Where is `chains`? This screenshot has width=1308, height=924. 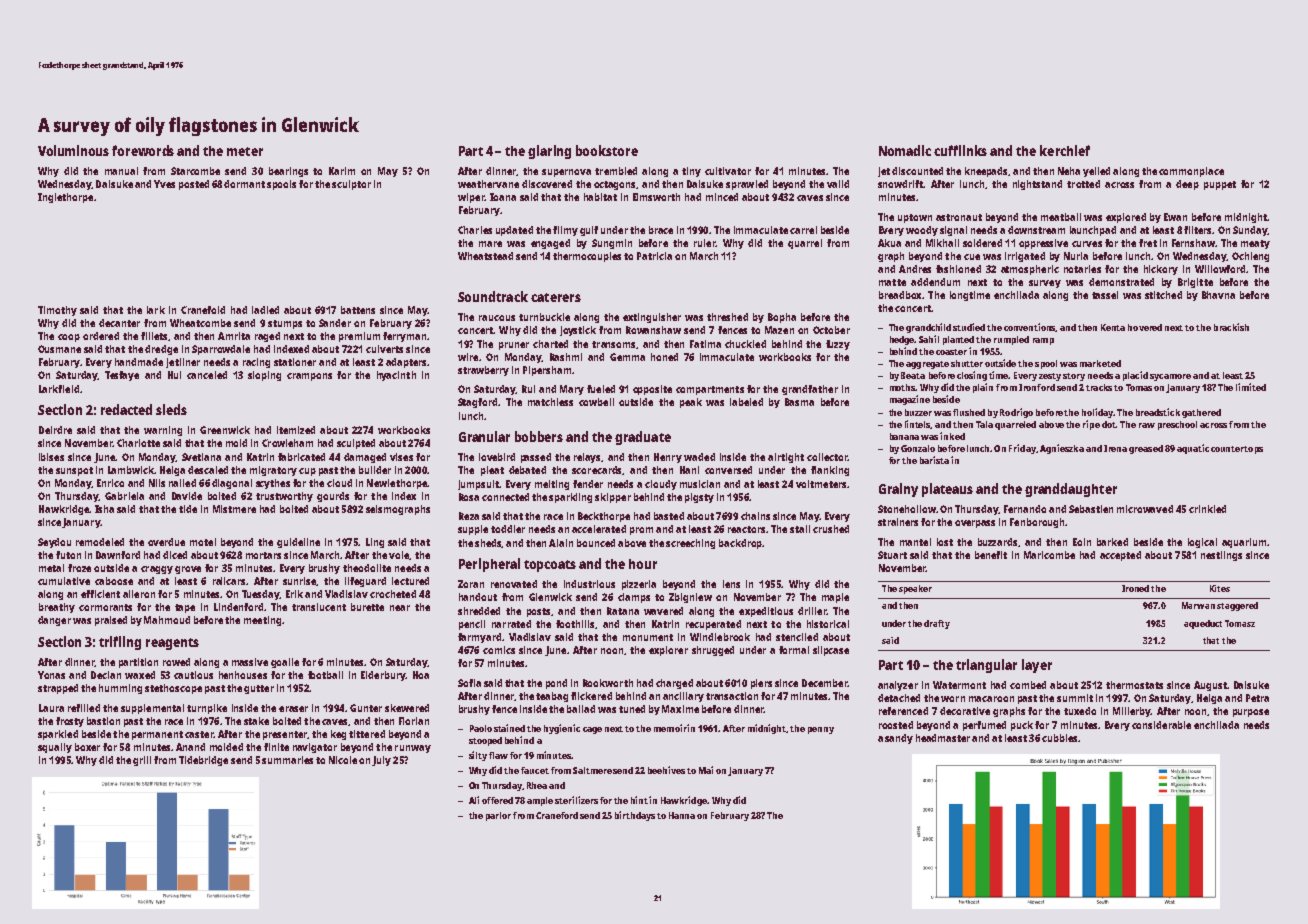 chains is located at coordinates (755, 516).
